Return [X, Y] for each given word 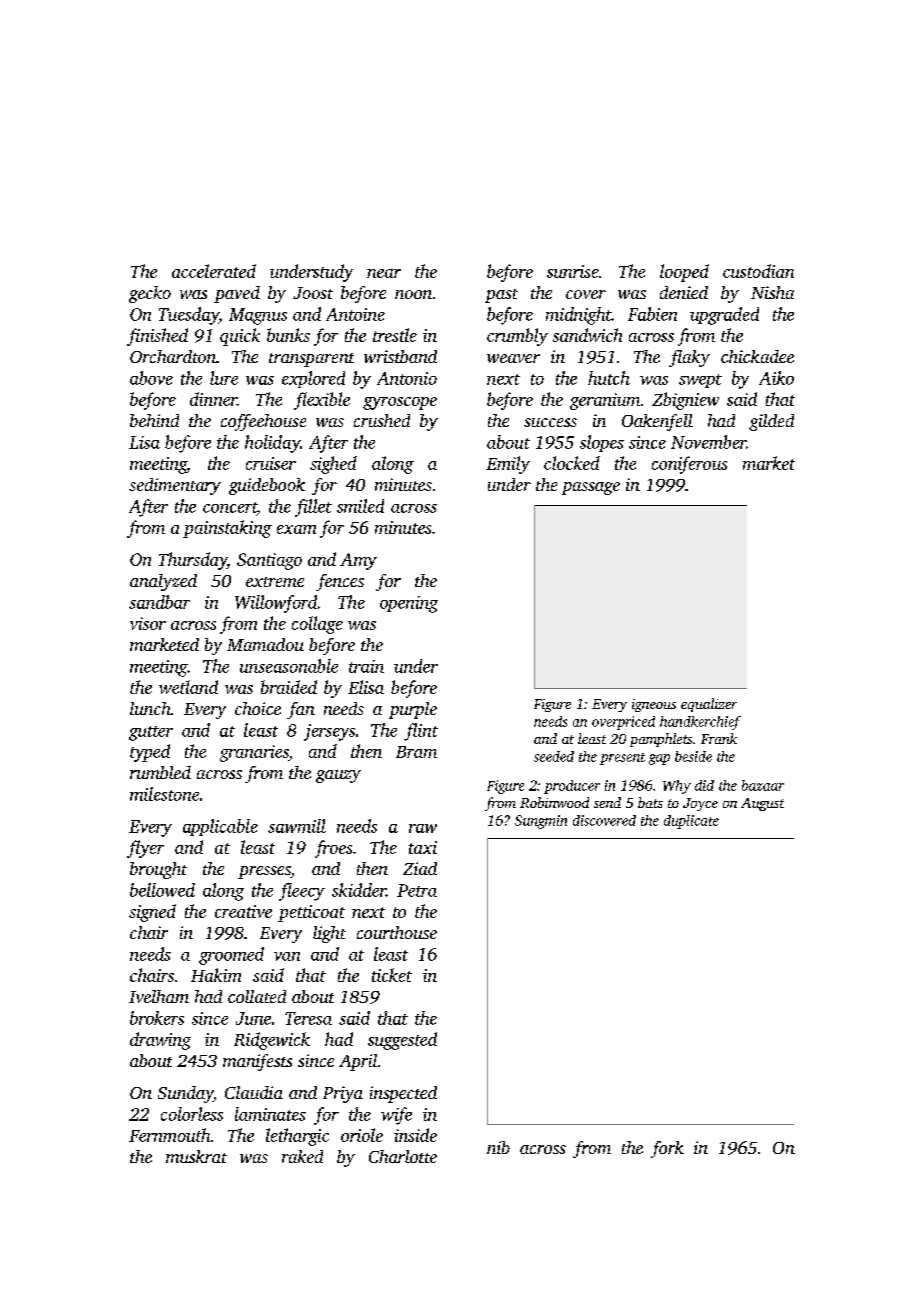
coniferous [689, 465]
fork [667, 1149]
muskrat [196, 1156]
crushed [382, 420]
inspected [403, 1094]
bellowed [162, 890]
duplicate [691, 822]
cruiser [271, 463]
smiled [360, 506]
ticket [392, 975]
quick [240, 337]
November [708, 442]
